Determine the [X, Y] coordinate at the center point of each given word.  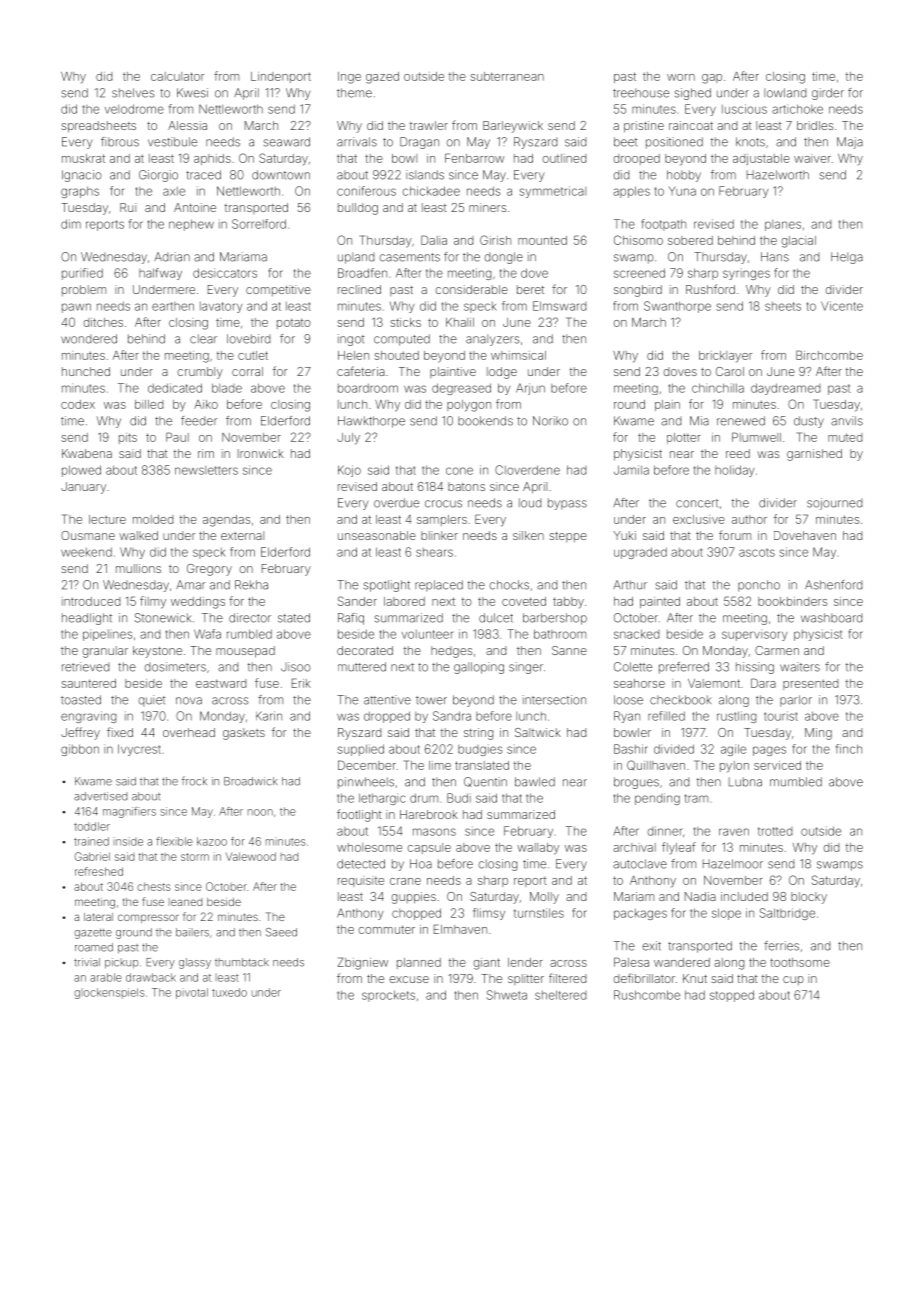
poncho [759, 586]
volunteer [427, 634]
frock [194, 781]
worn [681, 77]
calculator [177, 76]
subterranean [507, 76]
